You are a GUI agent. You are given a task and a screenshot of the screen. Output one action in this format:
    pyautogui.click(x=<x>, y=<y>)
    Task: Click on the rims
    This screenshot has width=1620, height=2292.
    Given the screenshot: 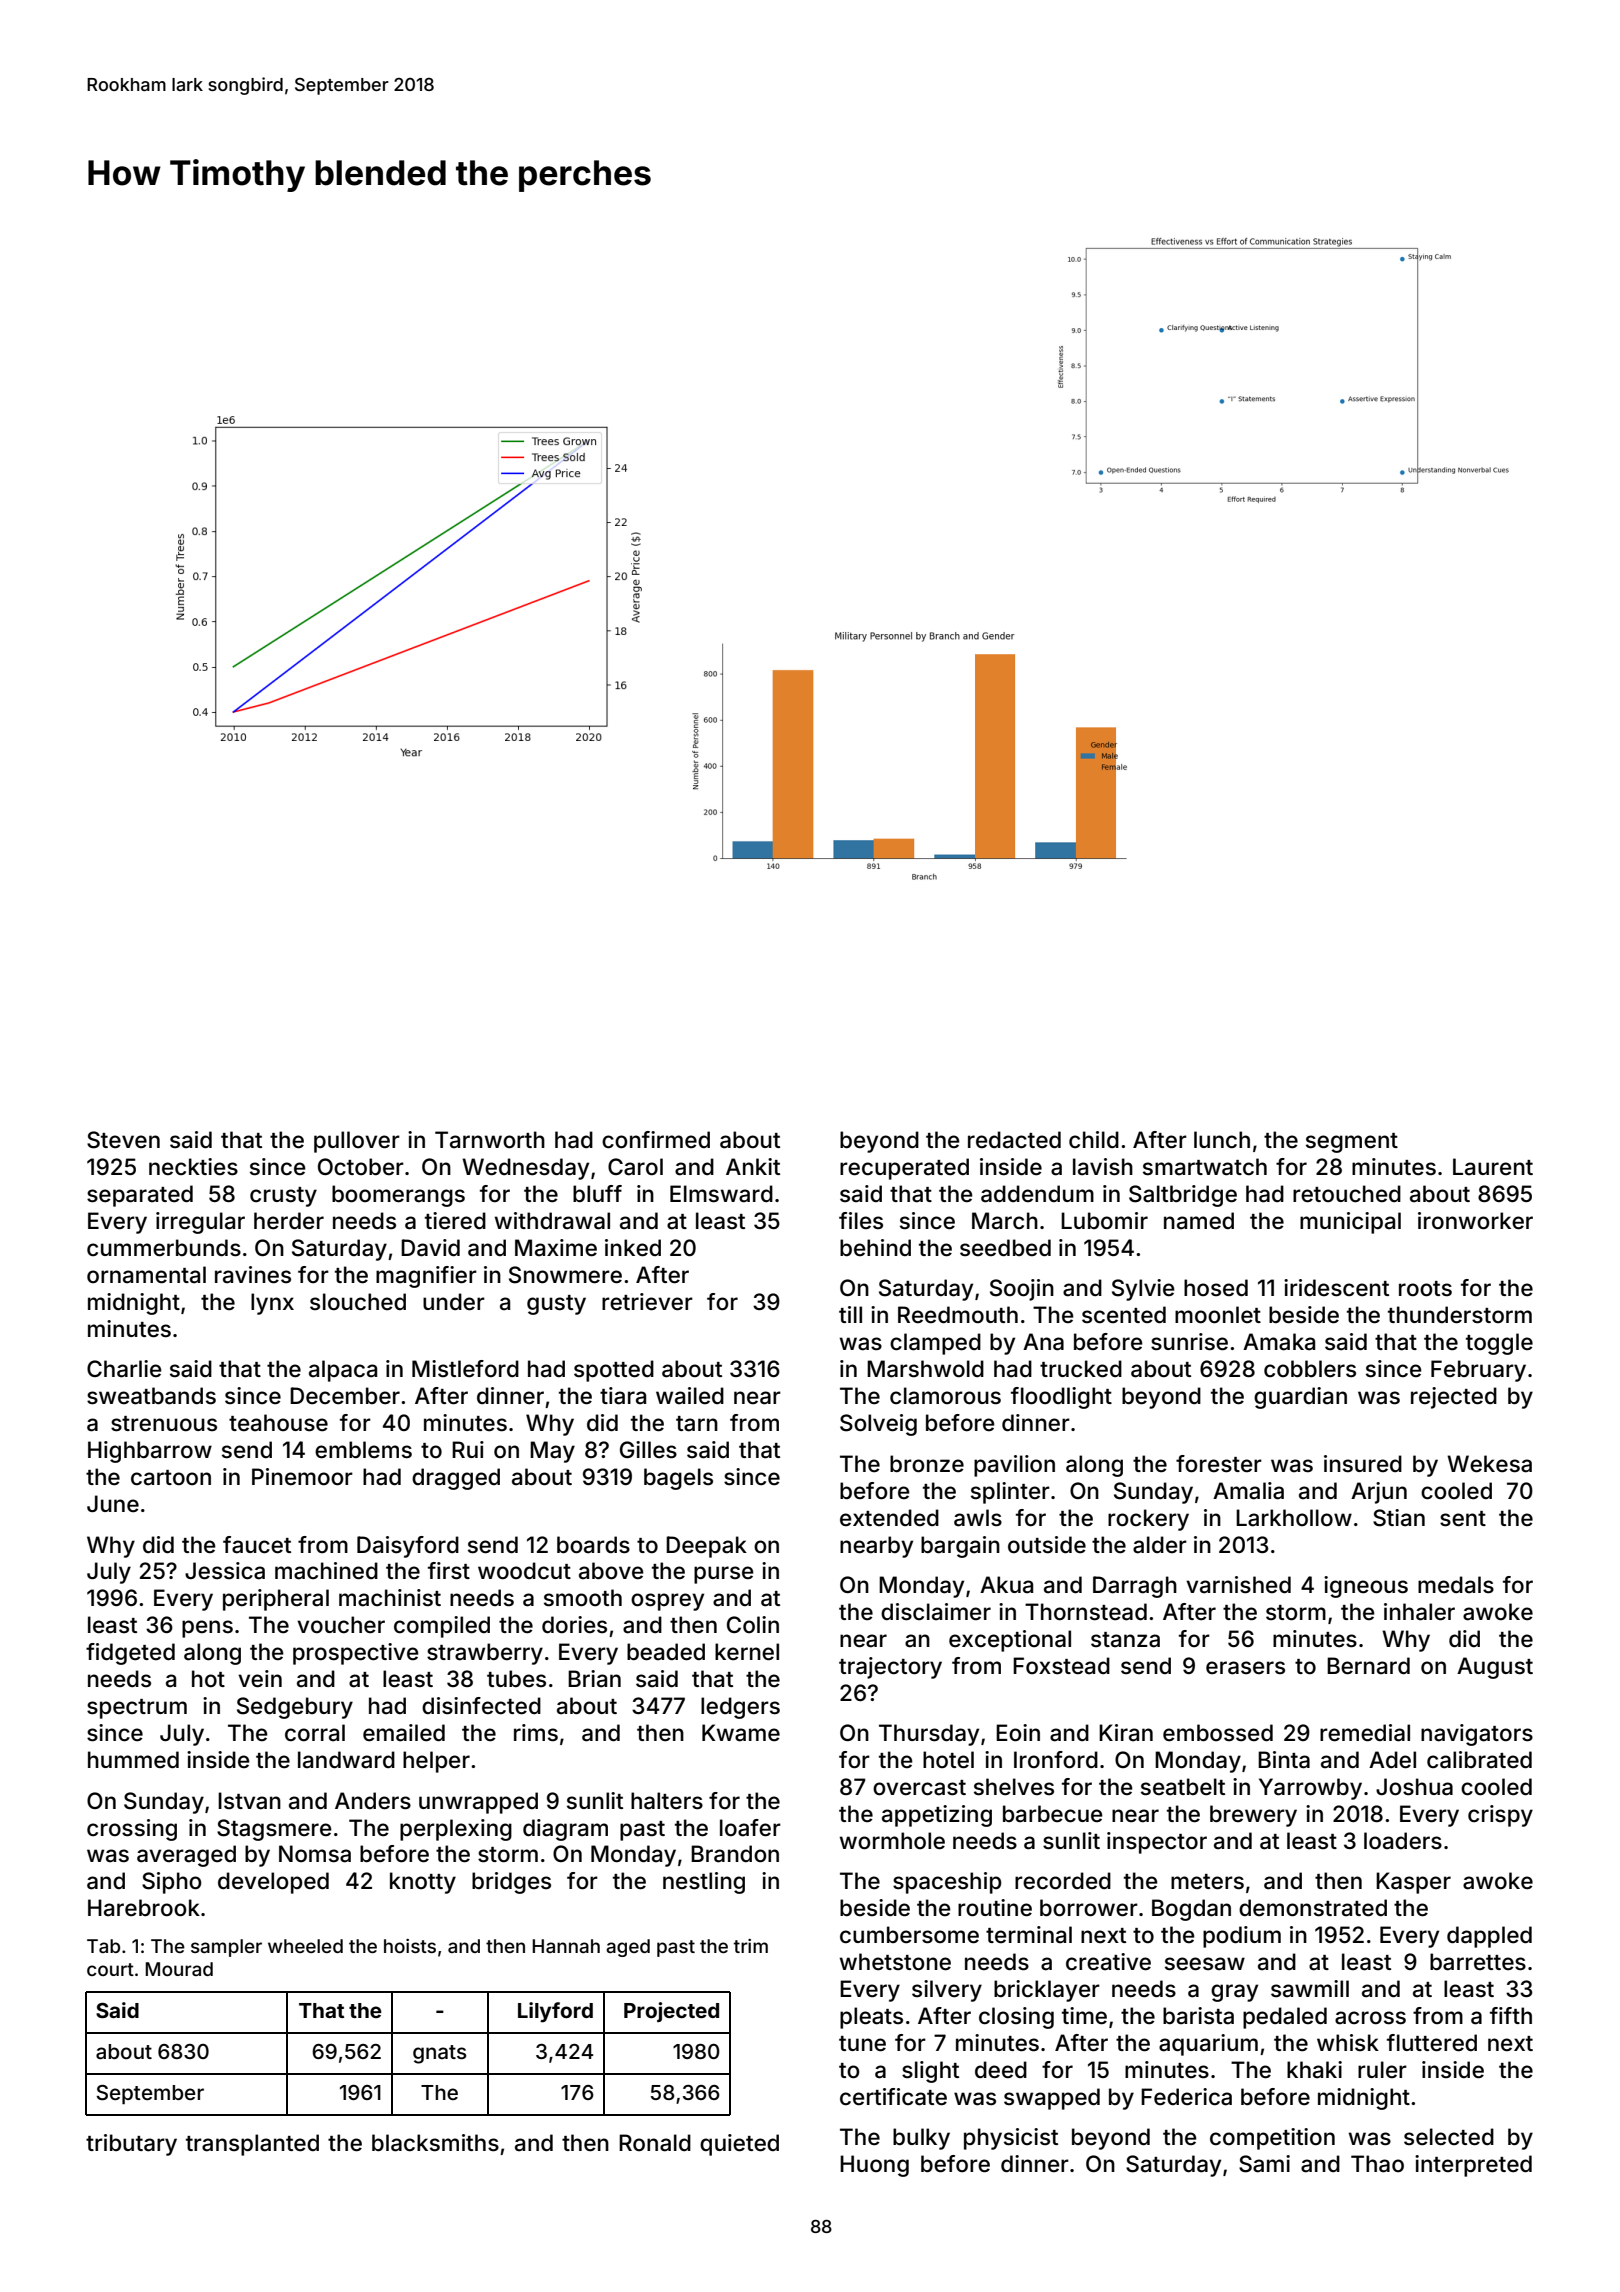 What is the action you would take?
    pyautogui.click(x=536, y=1733)
